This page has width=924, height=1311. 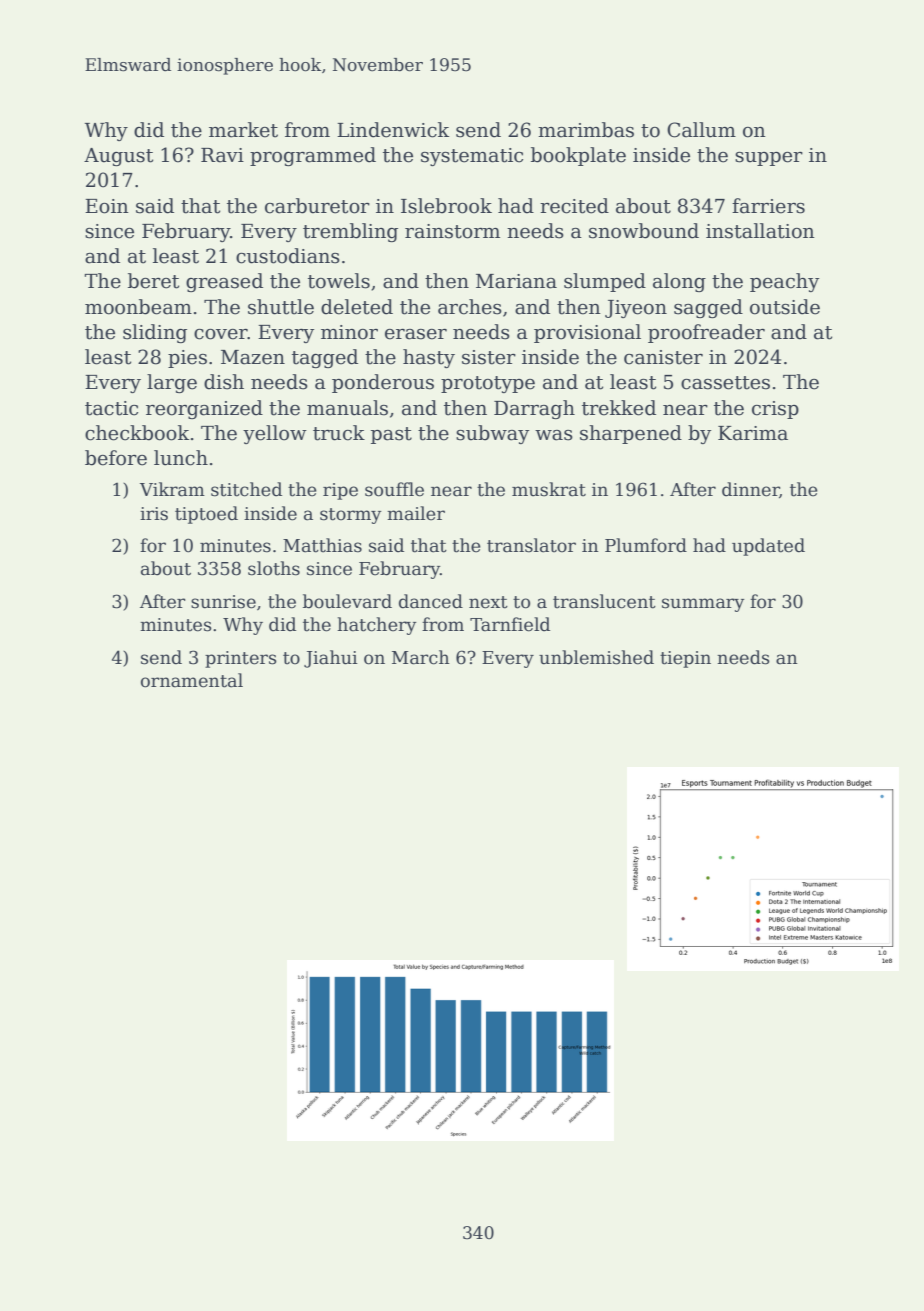 What do you see at coordinates (703, 605) in the page?
I see `summary` at bounding box center [703, 605].
